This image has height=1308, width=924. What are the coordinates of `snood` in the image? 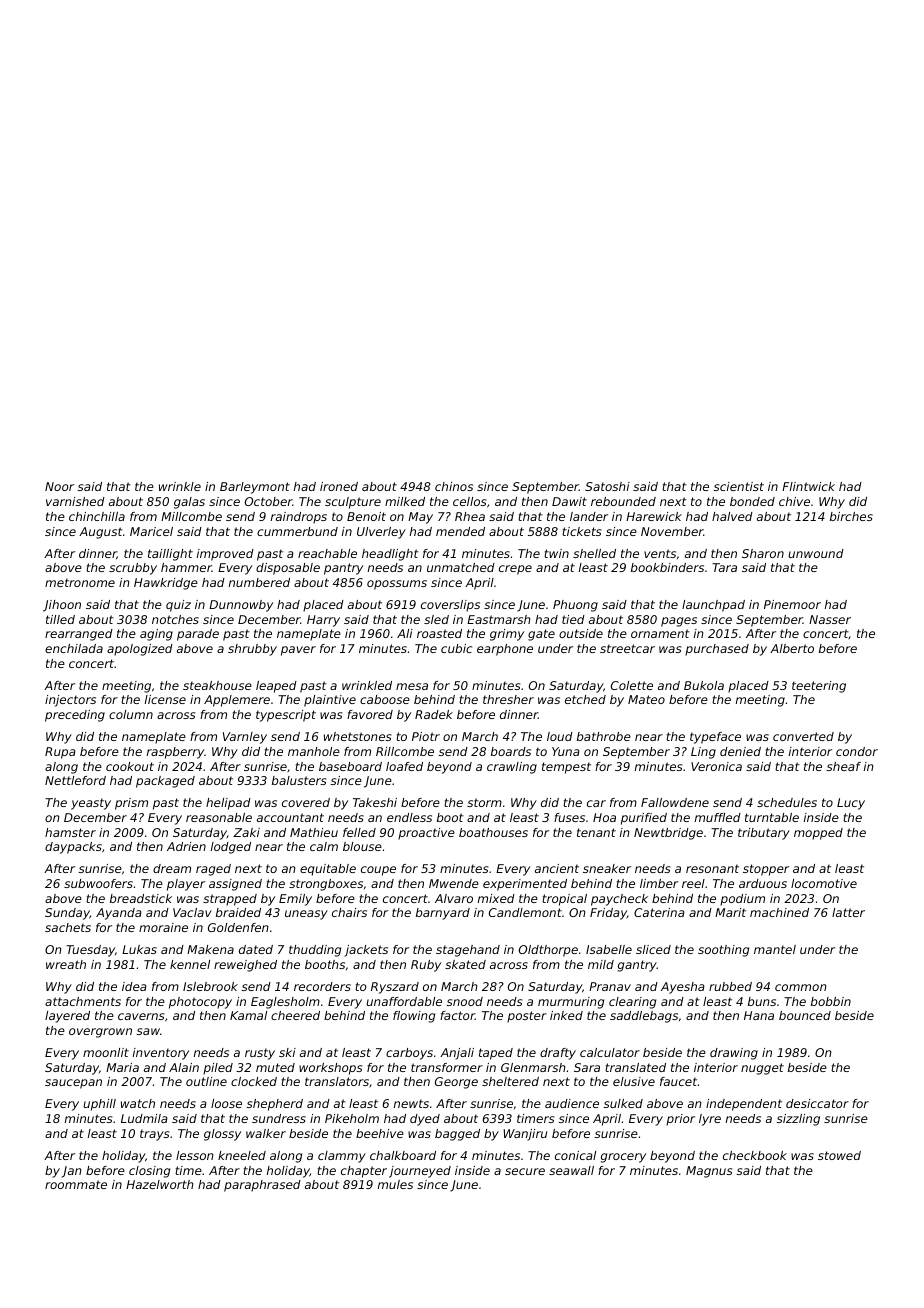 It's located at (465, 1001).
